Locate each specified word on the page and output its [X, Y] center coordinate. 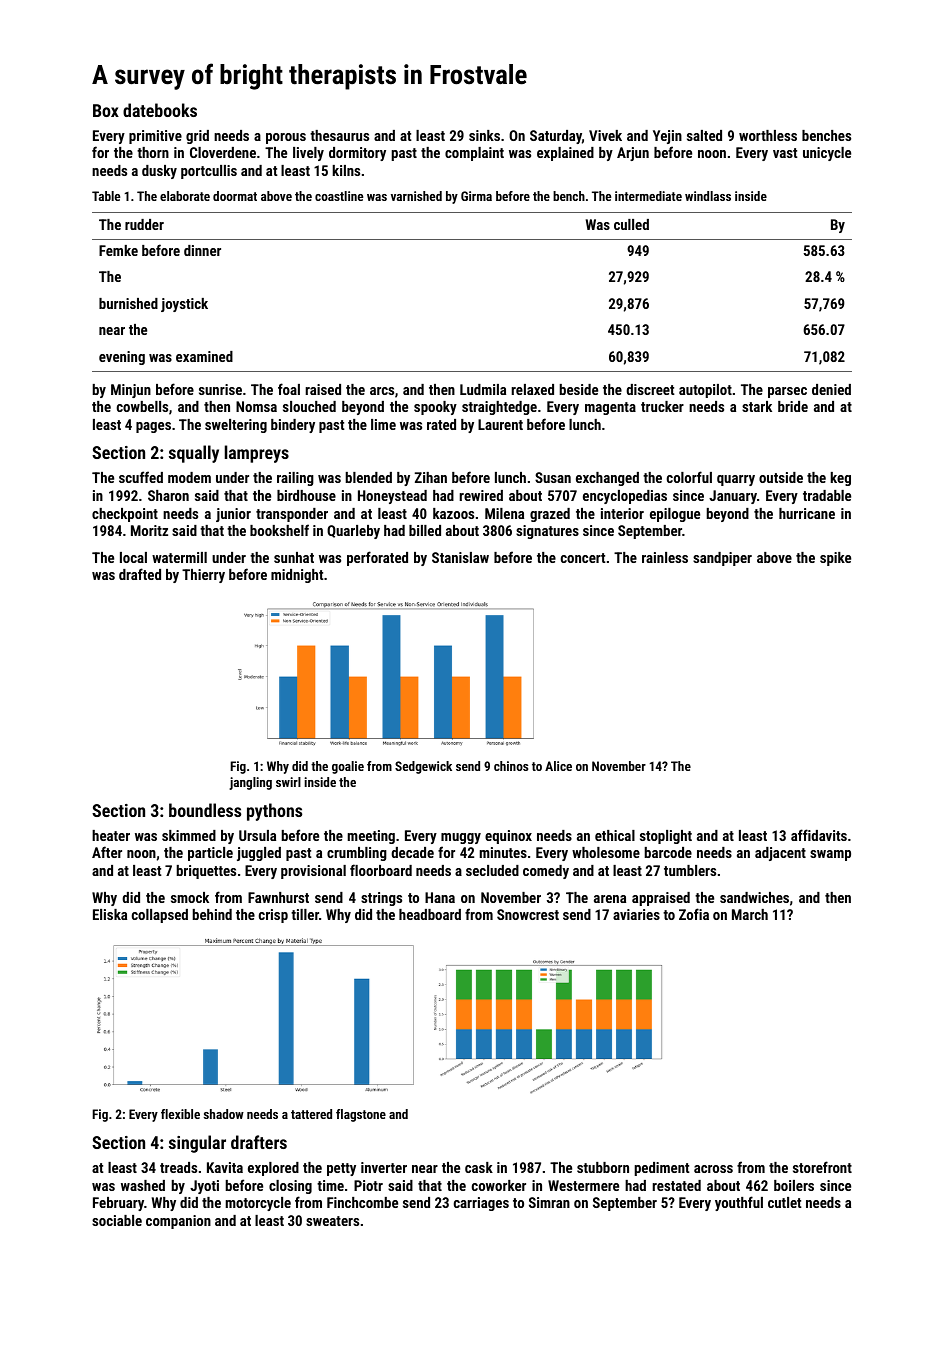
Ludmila [483, 389]
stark [757, 406]
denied [831, 389]
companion [178, 1222]
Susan [553, 477]
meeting [371, 837]
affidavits [819, 835]
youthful [739, 1203]
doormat [235, 196]
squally [194, 454]
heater [111, 835]
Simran [549, 1202]
